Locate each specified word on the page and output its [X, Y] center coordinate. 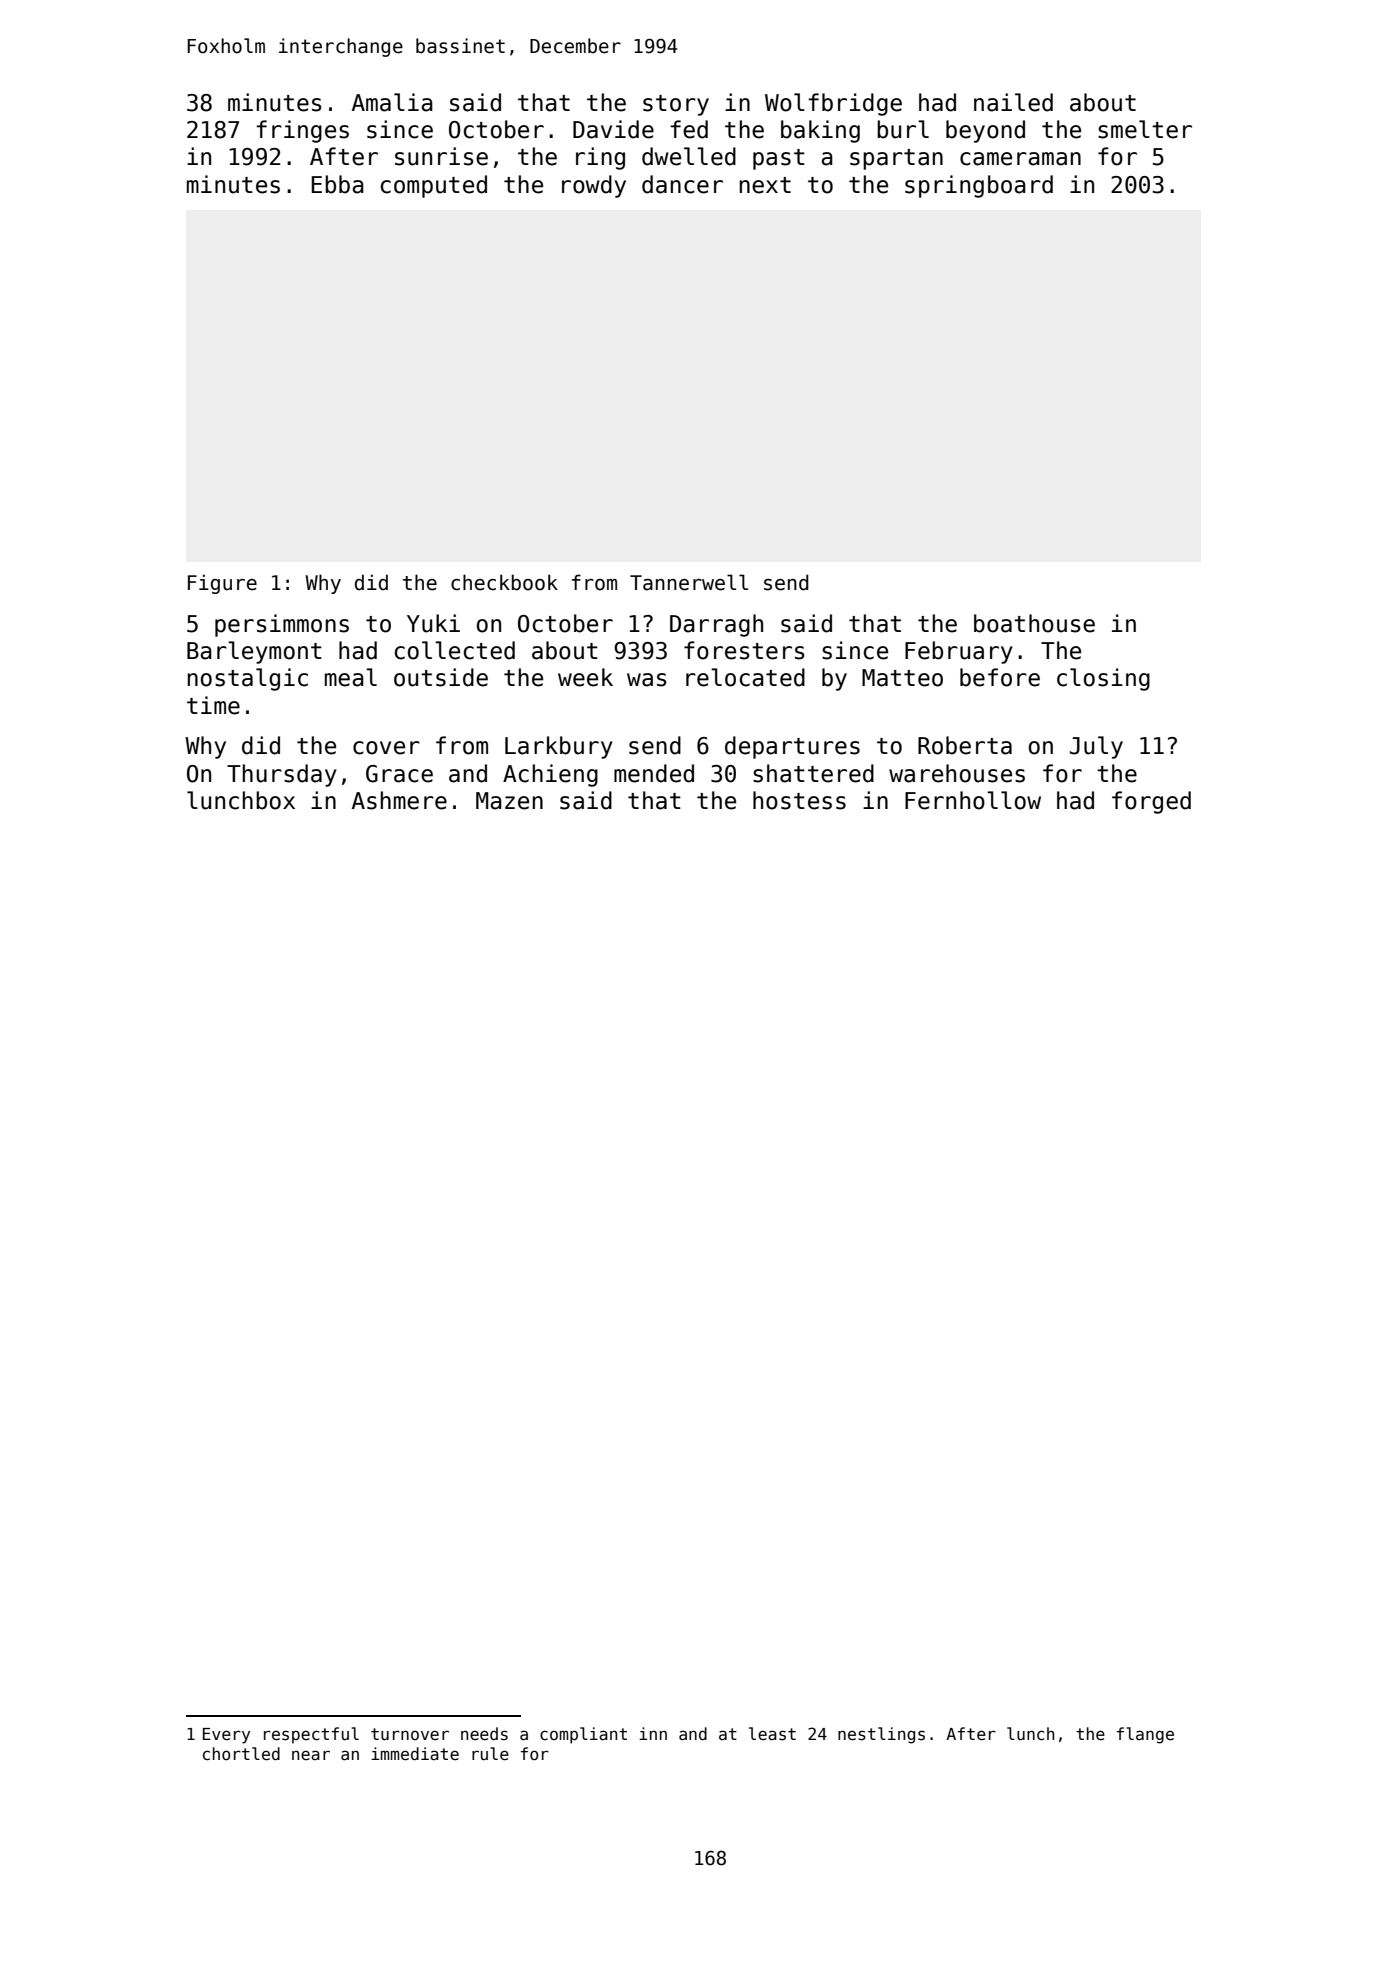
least [772, 1734]
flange [1145, 1735]
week [585, 677]
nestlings [881, 1735]
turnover [410, 1734]
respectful [311, 1735]
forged [1151, 802]
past [779, 159]
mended [654, 773]
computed [434, 186]
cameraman [1020, 159]
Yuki [433, 623]
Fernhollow [973, 800]
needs [484, 1734]
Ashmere [399, 800]
